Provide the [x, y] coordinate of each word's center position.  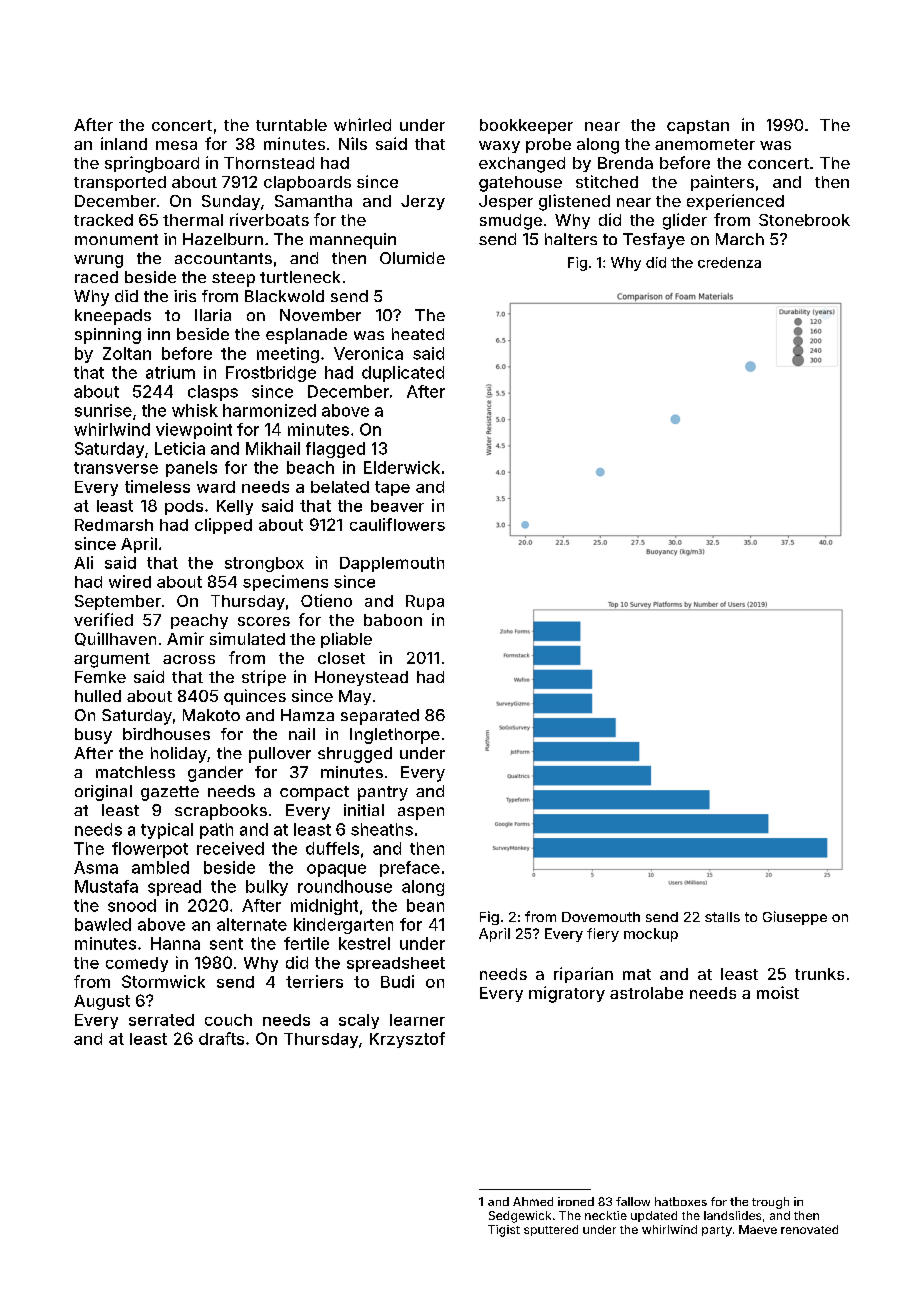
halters [571, 239]
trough [770, 1203]
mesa [176, 145]
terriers [314, 981]
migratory [567, 994]
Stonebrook [804, 220]
